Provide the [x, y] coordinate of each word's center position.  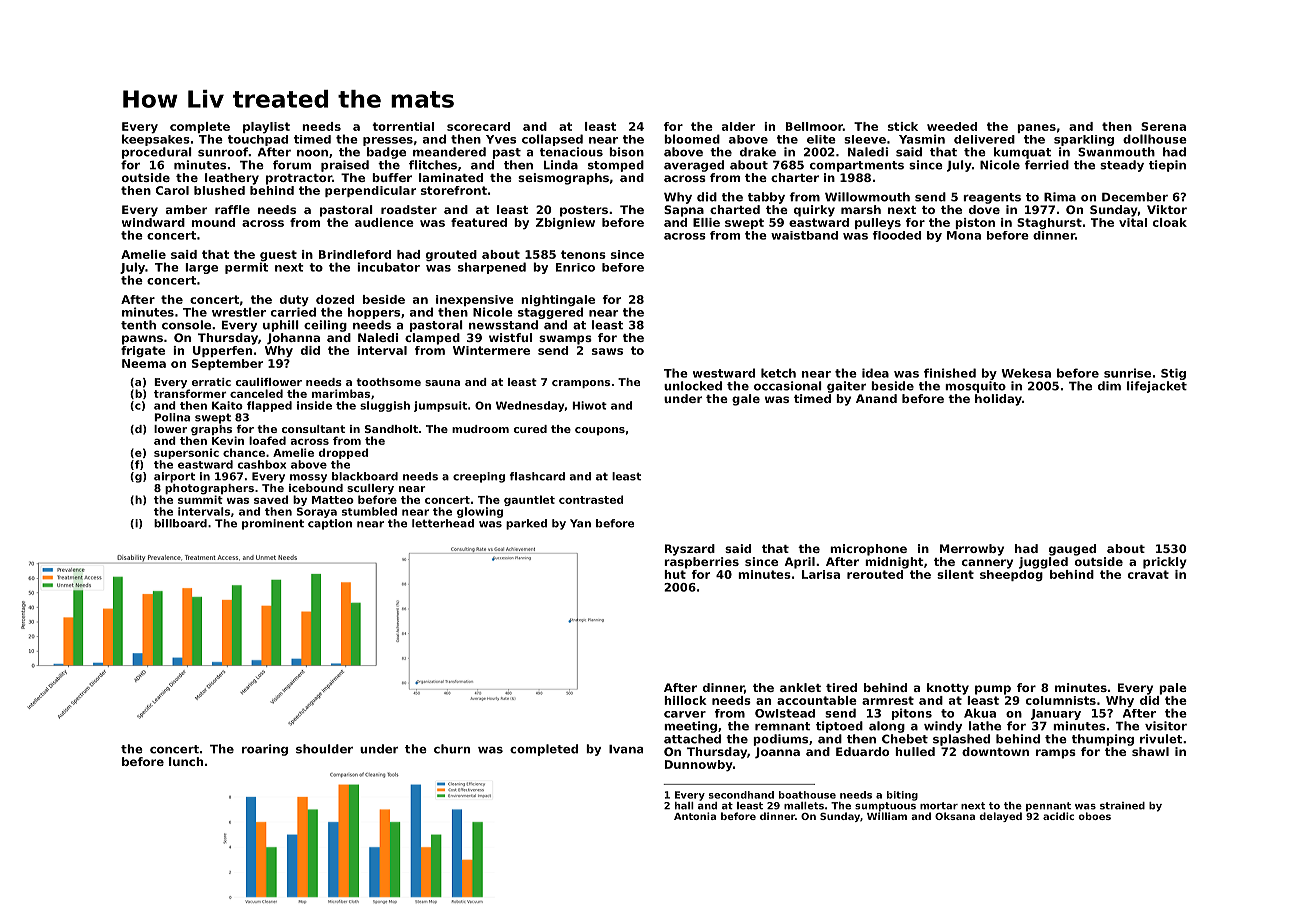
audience [384, 222]
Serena [1163, 126]
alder [738, 126]
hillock [685, 700]
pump [993, 690]
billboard [180, 523]
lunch [186, 761]
